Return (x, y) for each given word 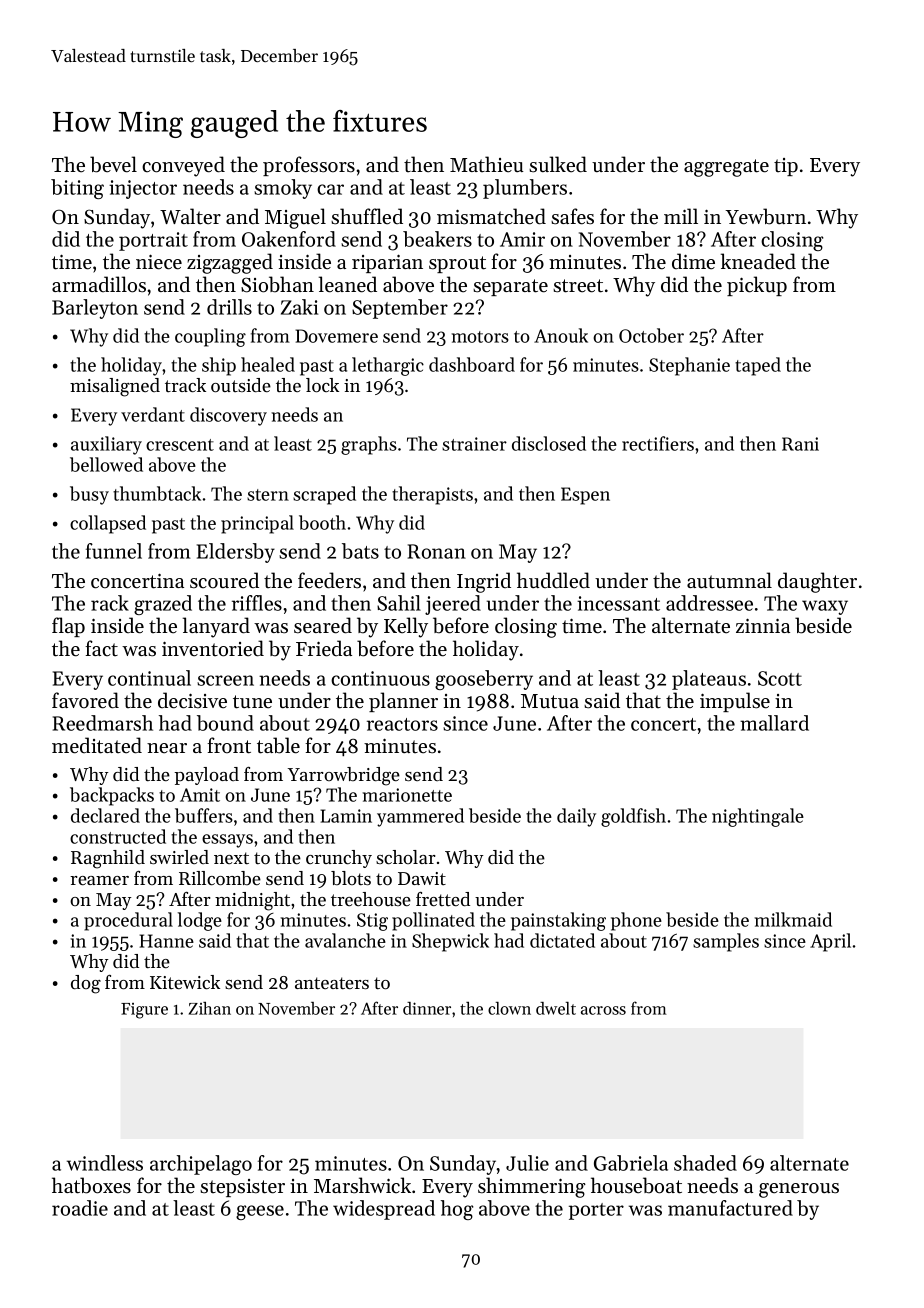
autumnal (729, 580)
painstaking (558, 921)
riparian (387, 263)
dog (86, 984)
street (578, 286)
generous (799, 1190)
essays (227, 841)
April (830, 942)
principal (257, 524)
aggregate (726, 168)
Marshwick (362, 1185)
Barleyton (95, 309)
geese (260, 1212)
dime (693, 261)
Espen (585, 496)
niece (159, 262)
